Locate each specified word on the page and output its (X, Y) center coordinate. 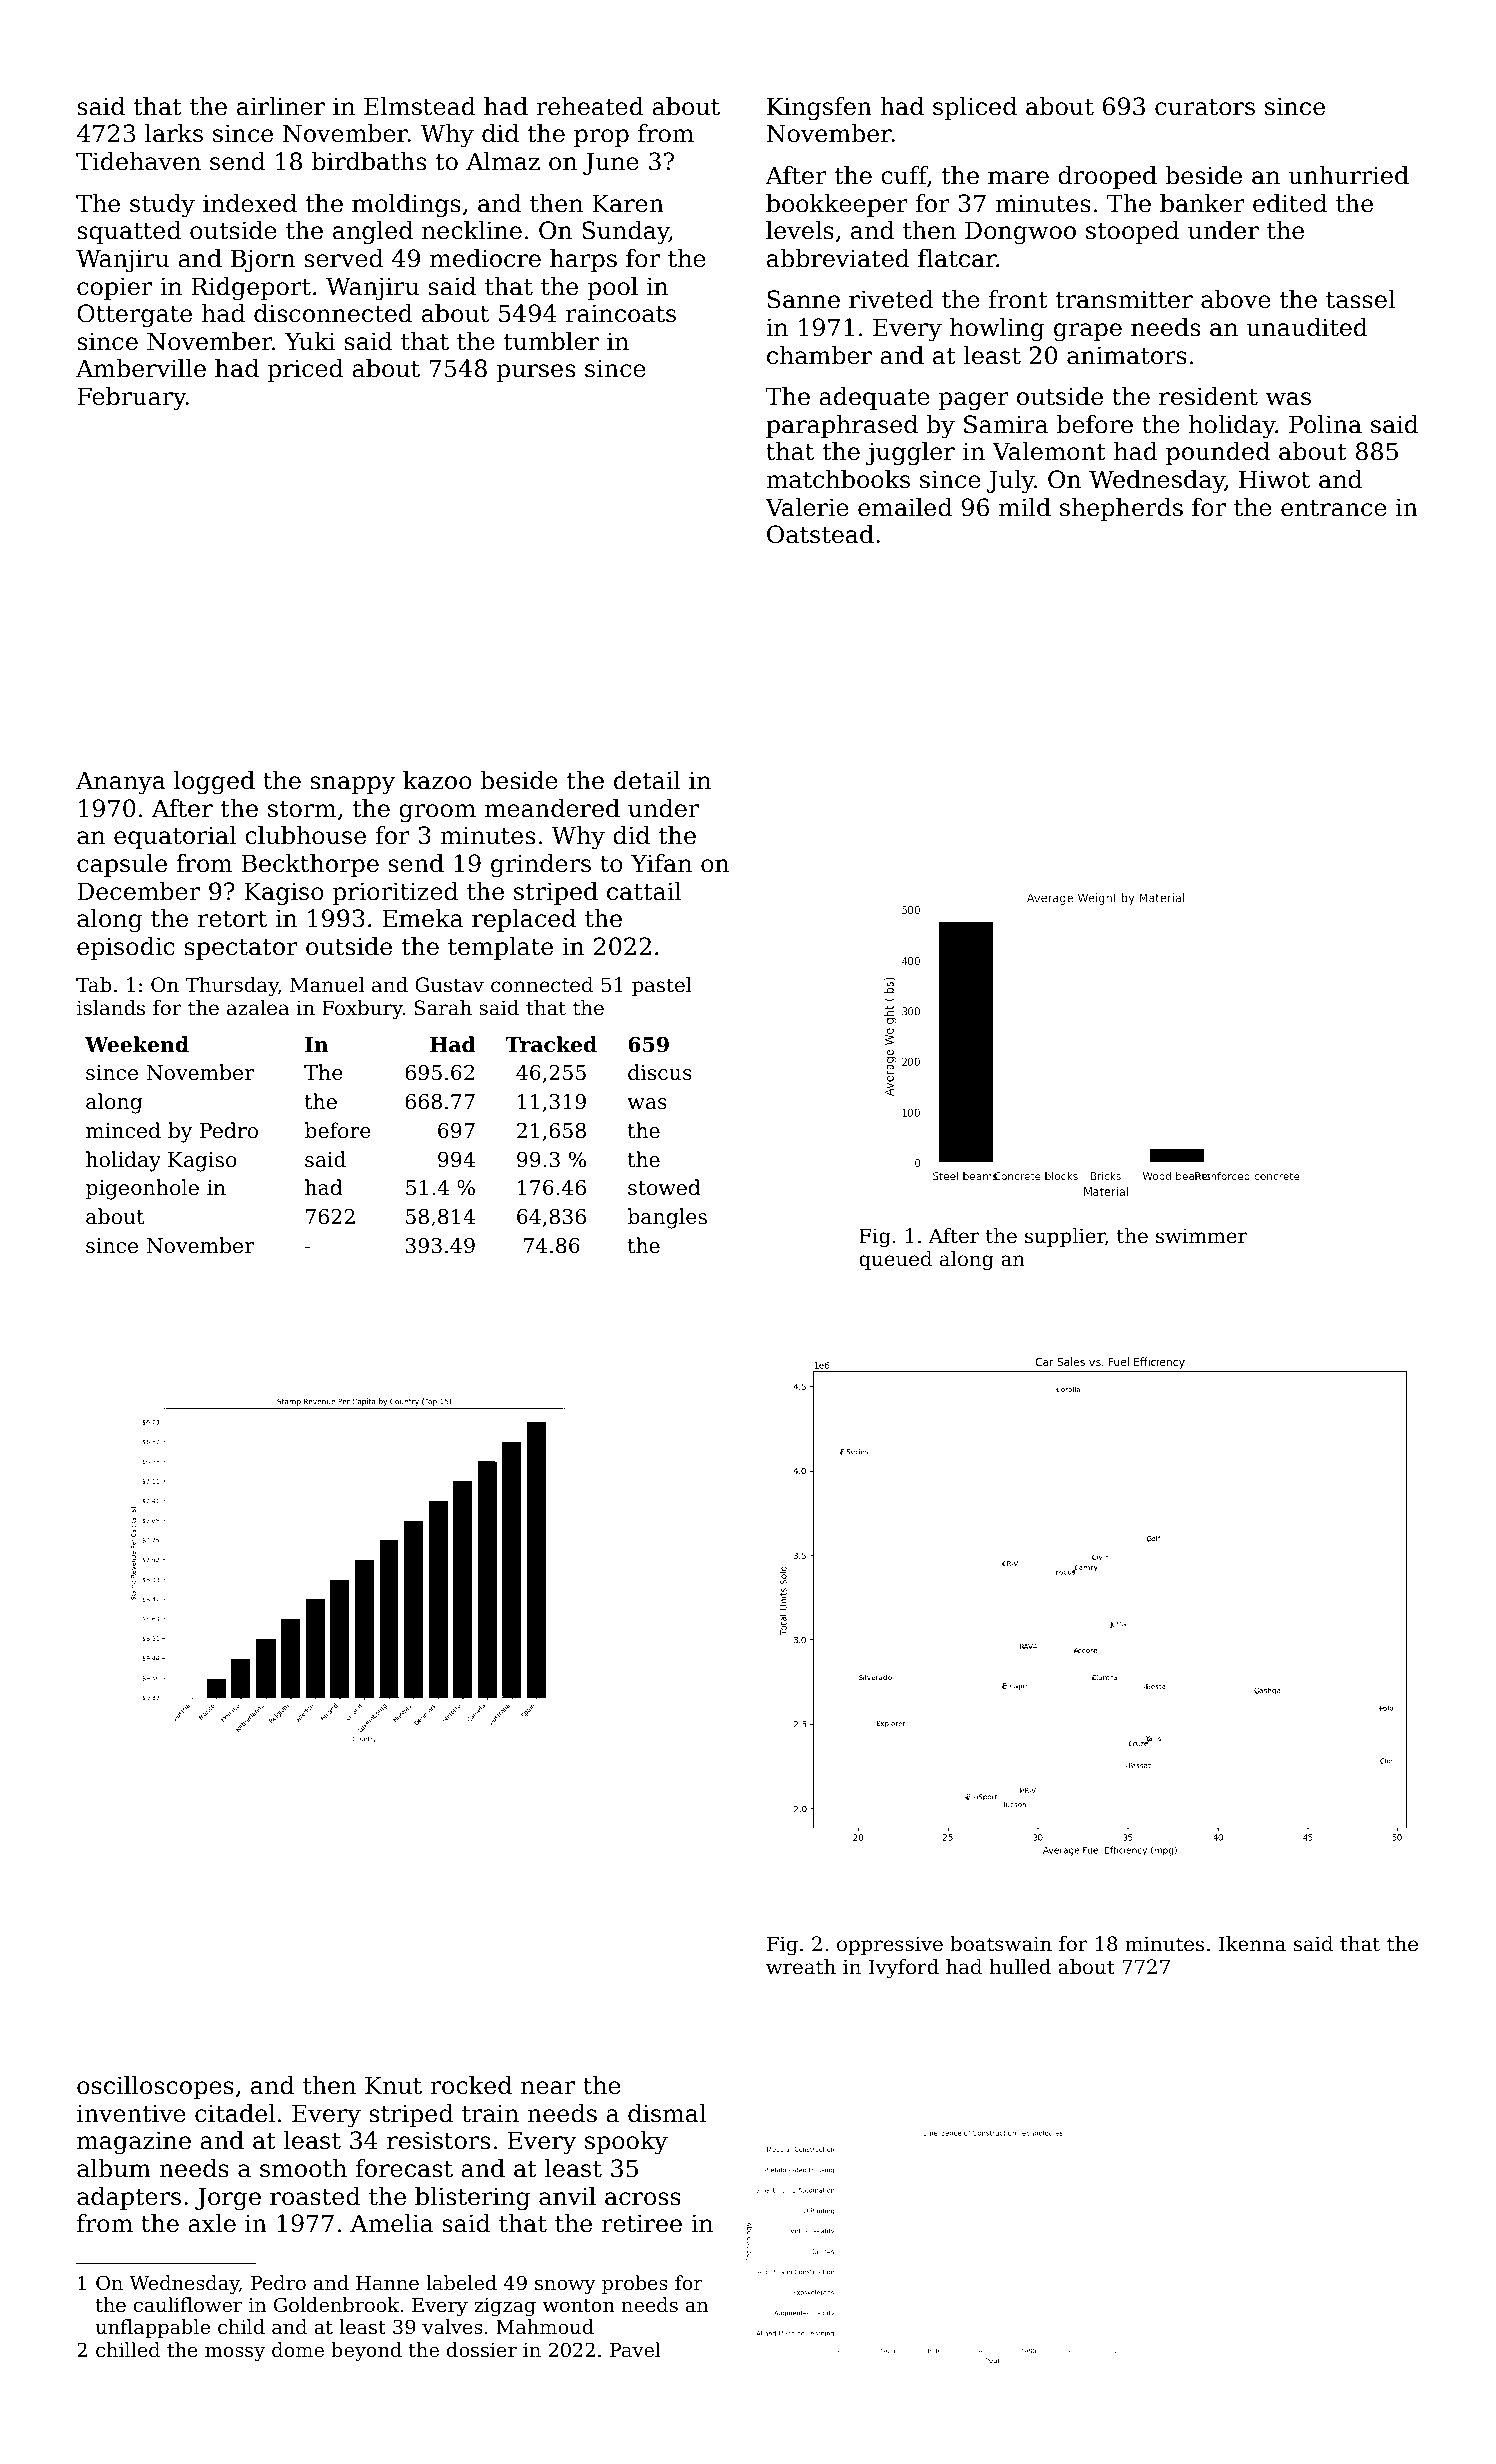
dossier (482, 2349)
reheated (590, 106)
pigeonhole (142, 1189)
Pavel (635, 2349)
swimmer (1201, 1236)
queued (895, 1260)
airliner (281, 106)
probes (635, 2284)
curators (1205, 107)
